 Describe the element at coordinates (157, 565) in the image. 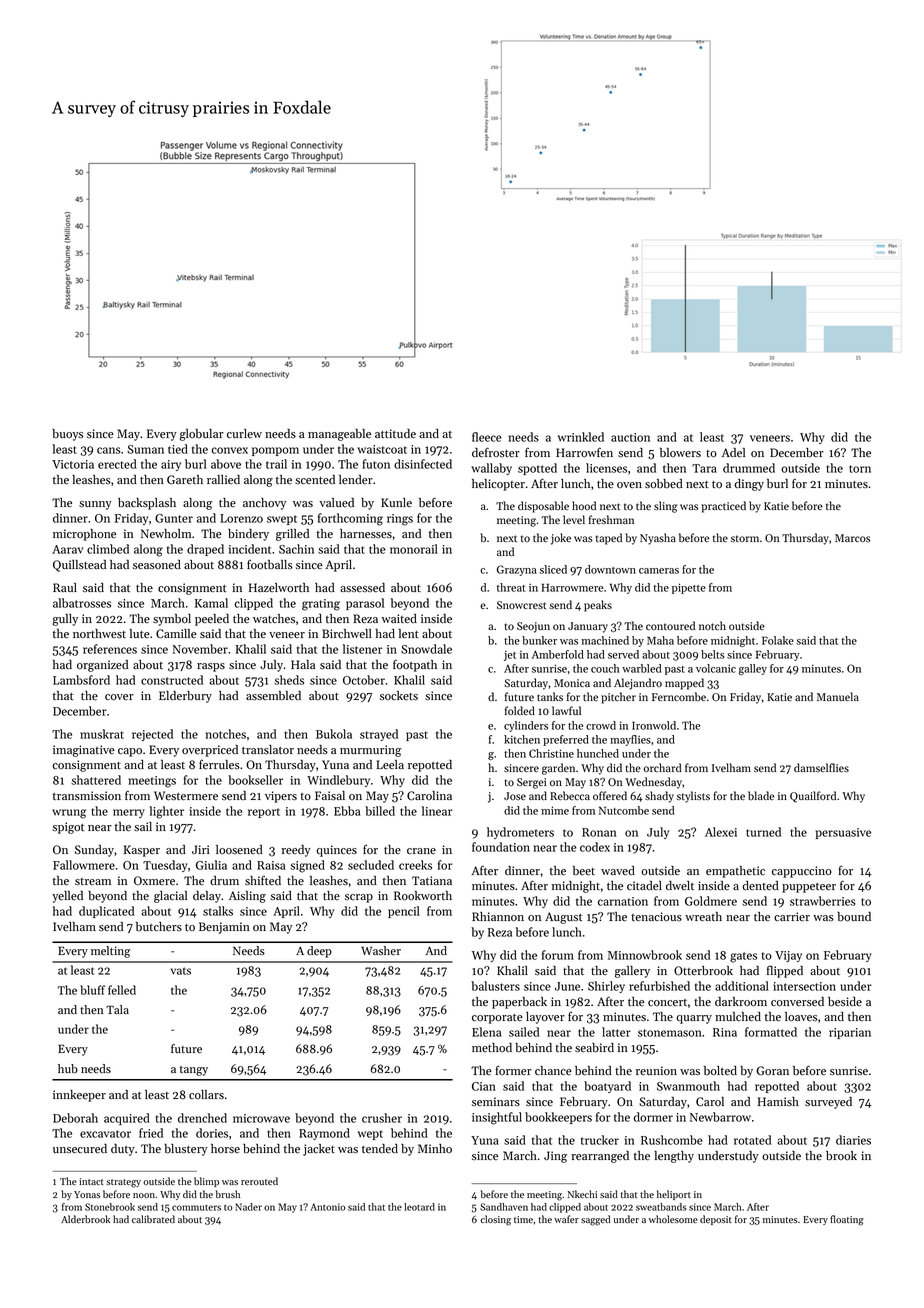

I see `seasoned` at that location.
